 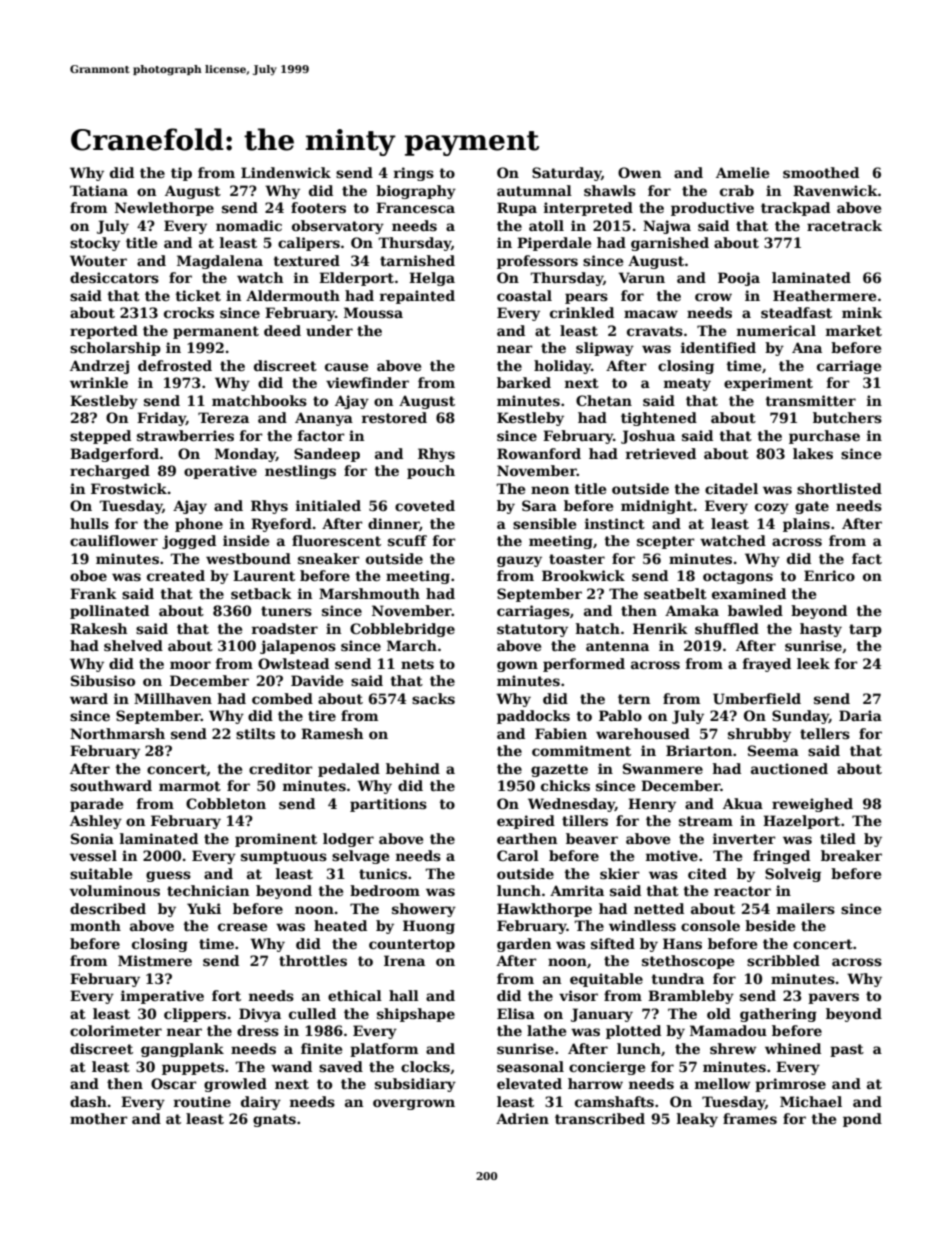 I want to click on pavers, so click(x=833, y=998).
